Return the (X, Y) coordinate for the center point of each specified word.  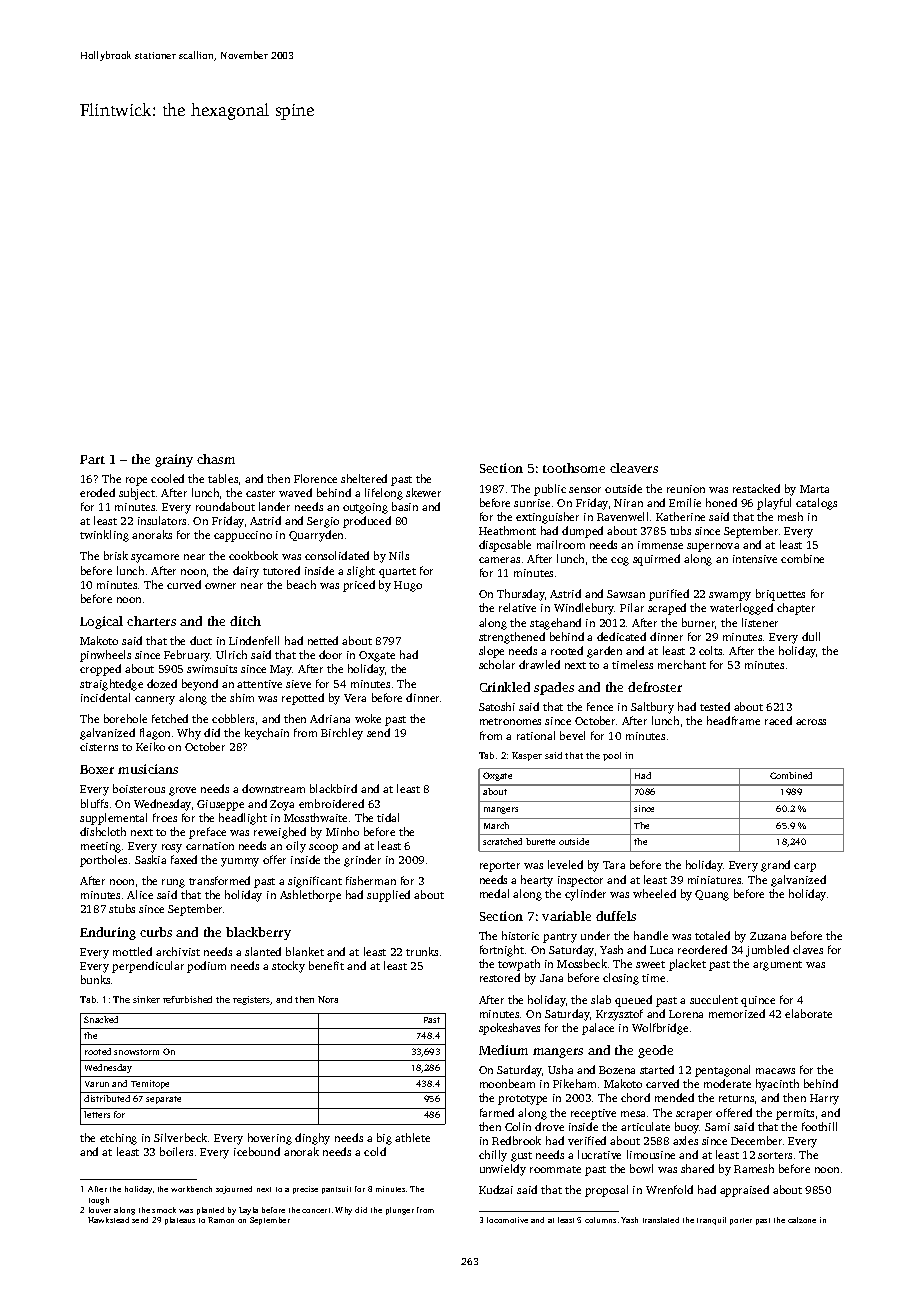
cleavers (634, 468)
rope (136, 481)
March (496, 825)
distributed (107, 1098)
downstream (273, 788)
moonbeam (507, 1083)
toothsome (574, 468)
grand (775, 866)
